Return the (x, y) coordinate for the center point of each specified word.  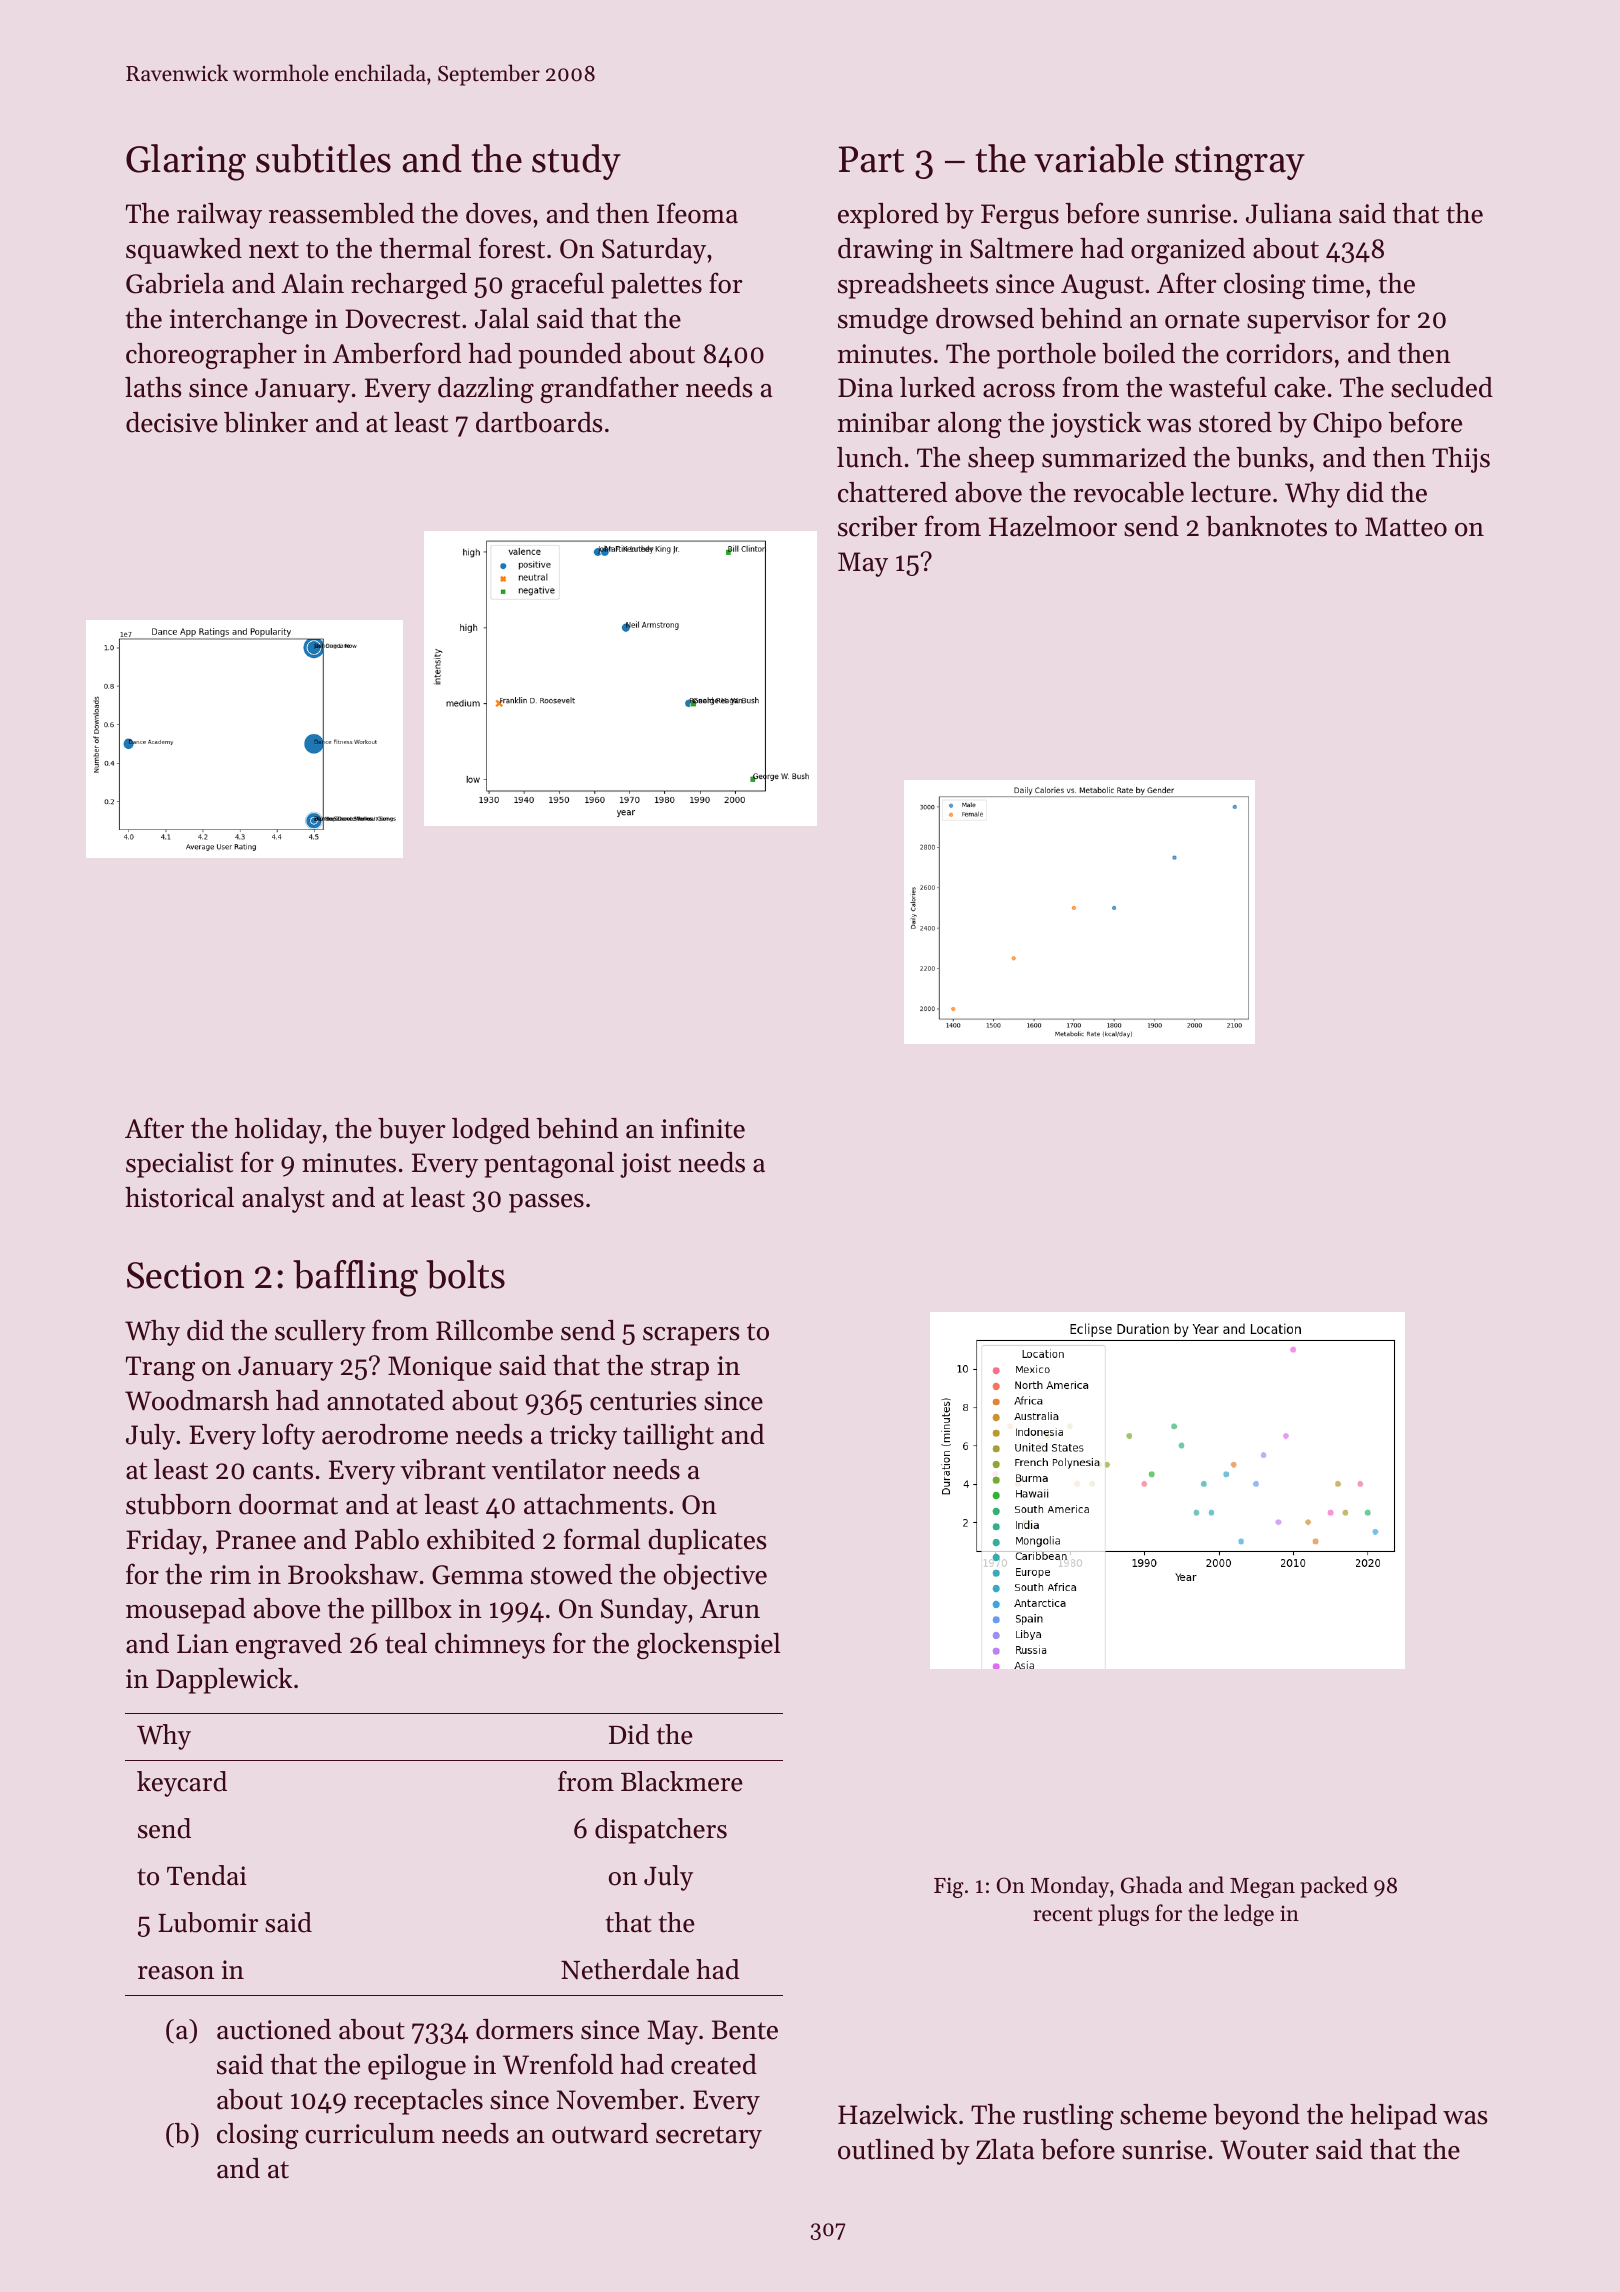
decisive (172, 422)
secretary (709, 2137)
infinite (703, 1128)
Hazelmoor (1053, 526)
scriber (878, 526)
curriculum (370, 2133)
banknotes (1266, 526)
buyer (412, 1131)
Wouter (1264, 2150)
